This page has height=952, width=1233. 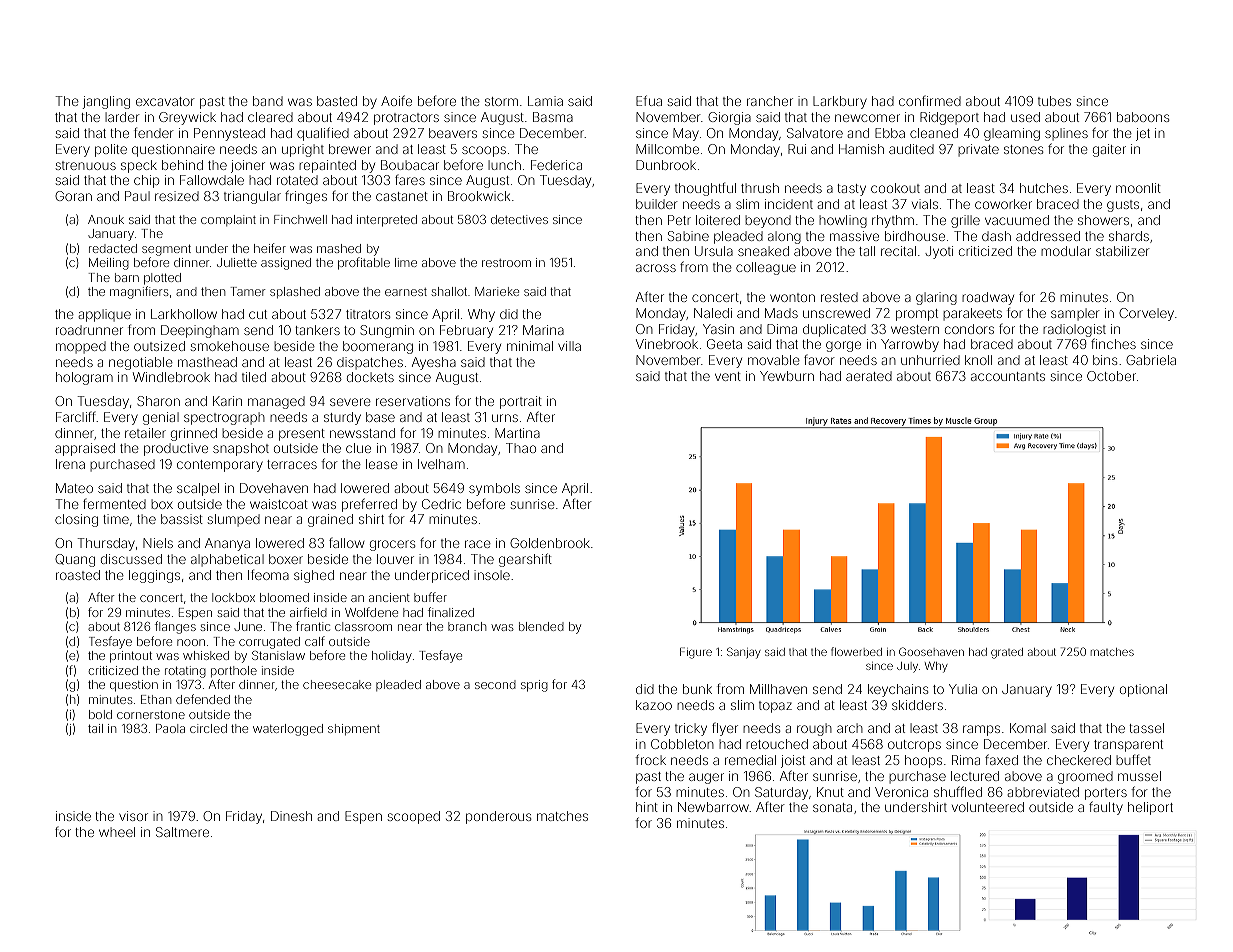 I want to click on vials, so click(x=925, y=204).
